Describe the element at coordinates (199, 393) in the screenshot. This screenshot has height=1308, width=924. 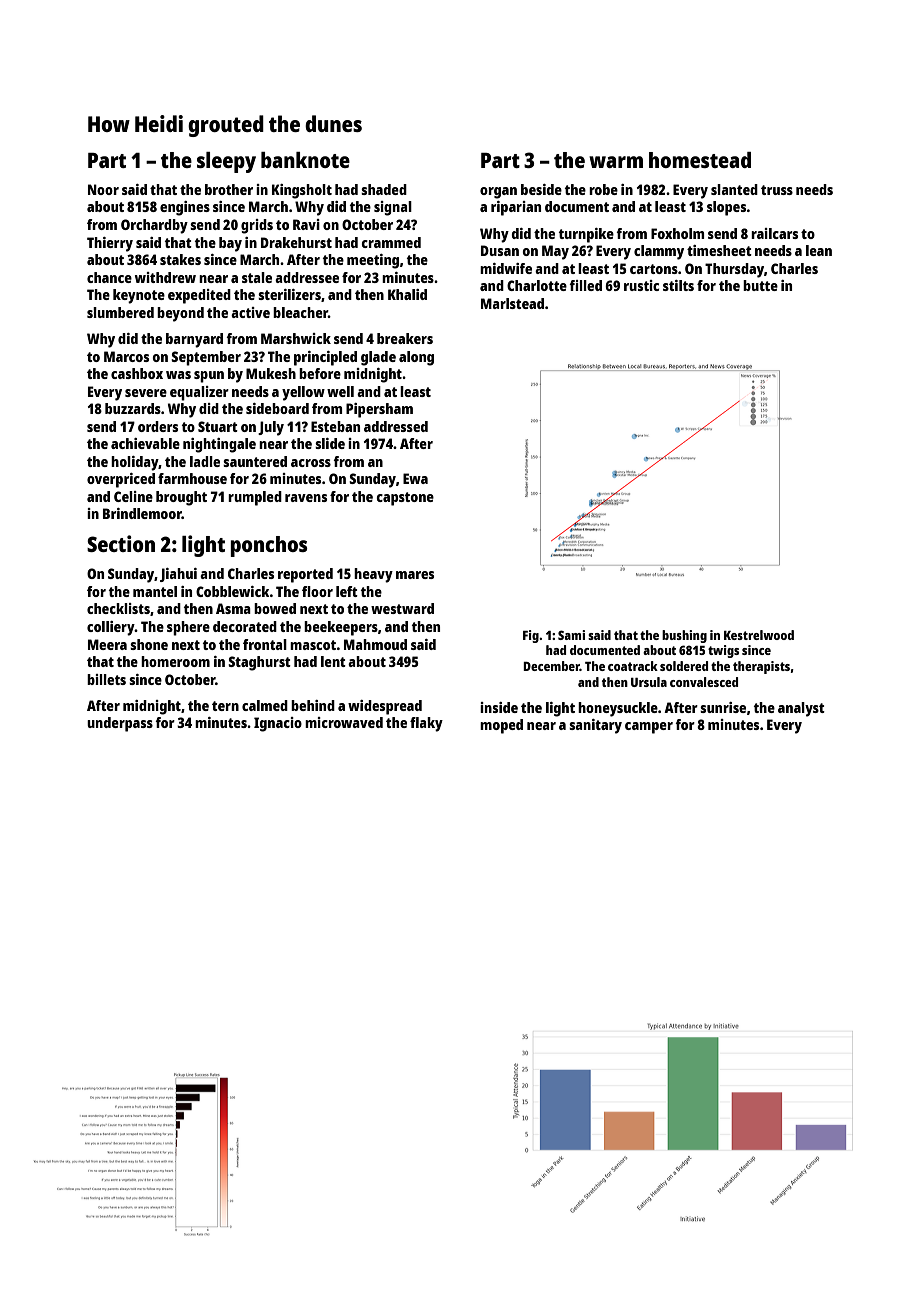
I see `equalizer` at that location.
